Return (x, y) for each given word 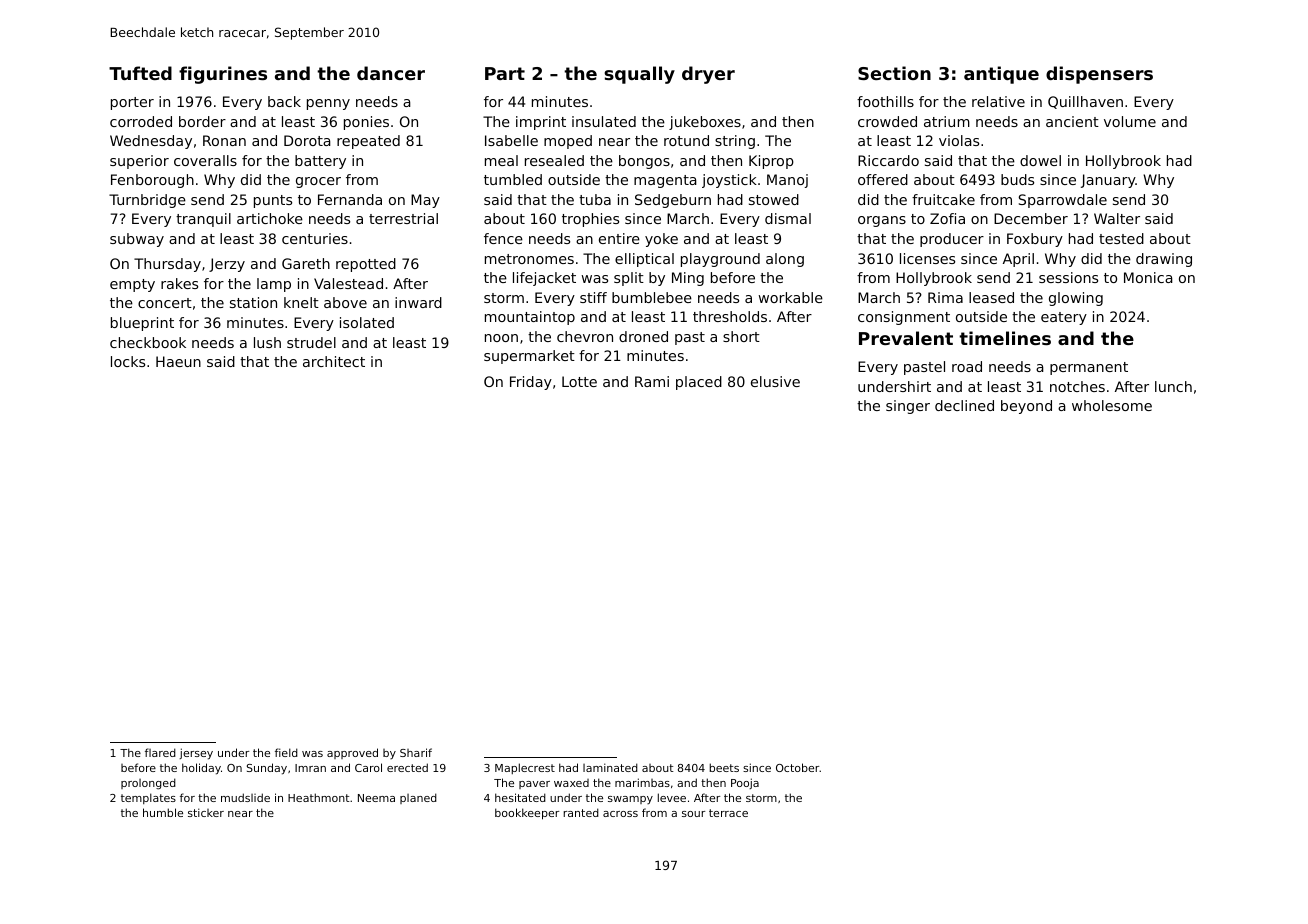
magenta (665, 181)
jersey (196, 754)
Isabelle (511, 140)
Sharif (416, 752)
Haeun (178, 361)
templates (148, 798)
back (284, 101)
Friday (531, 383)
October (798, 767)
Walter (1117, 218)
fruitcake (943, 199)
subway (137, 240)
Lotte (579, 381)
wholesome (1112, 405)
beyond (1026, 407)
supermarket (529, 357)
